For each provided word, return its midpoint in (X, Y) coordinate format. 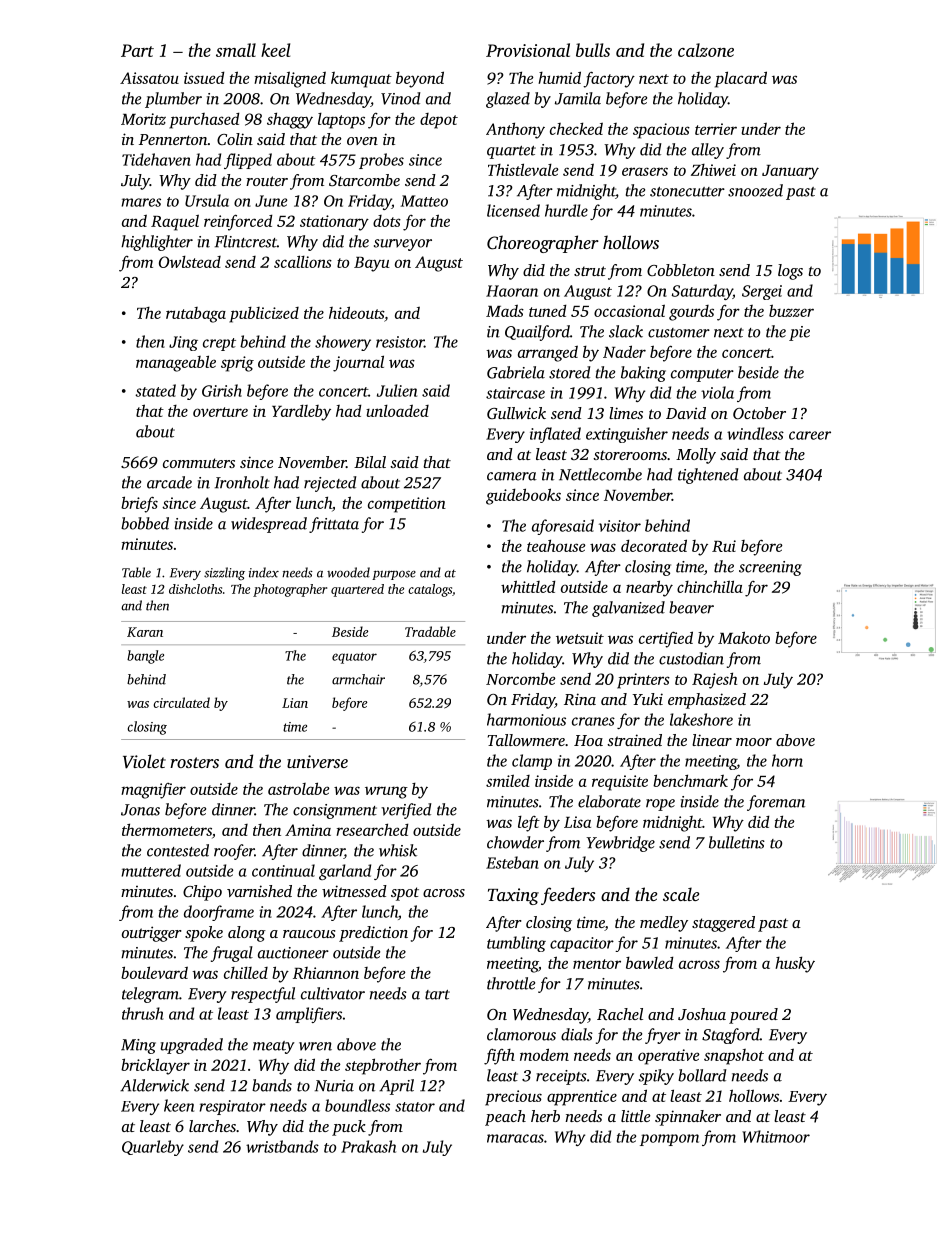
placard (741, 79)
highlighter (157, 243)
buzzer (791, 310)
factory (609, 80)
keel (275, 50)
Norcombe (521, 679)
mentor (597, 964)
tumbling (516, 944)
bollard (702, 1075)
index (264, 572)
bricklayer (155, 1066)
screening (770, 568)
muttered (151, 870)
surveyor (403, 245)
